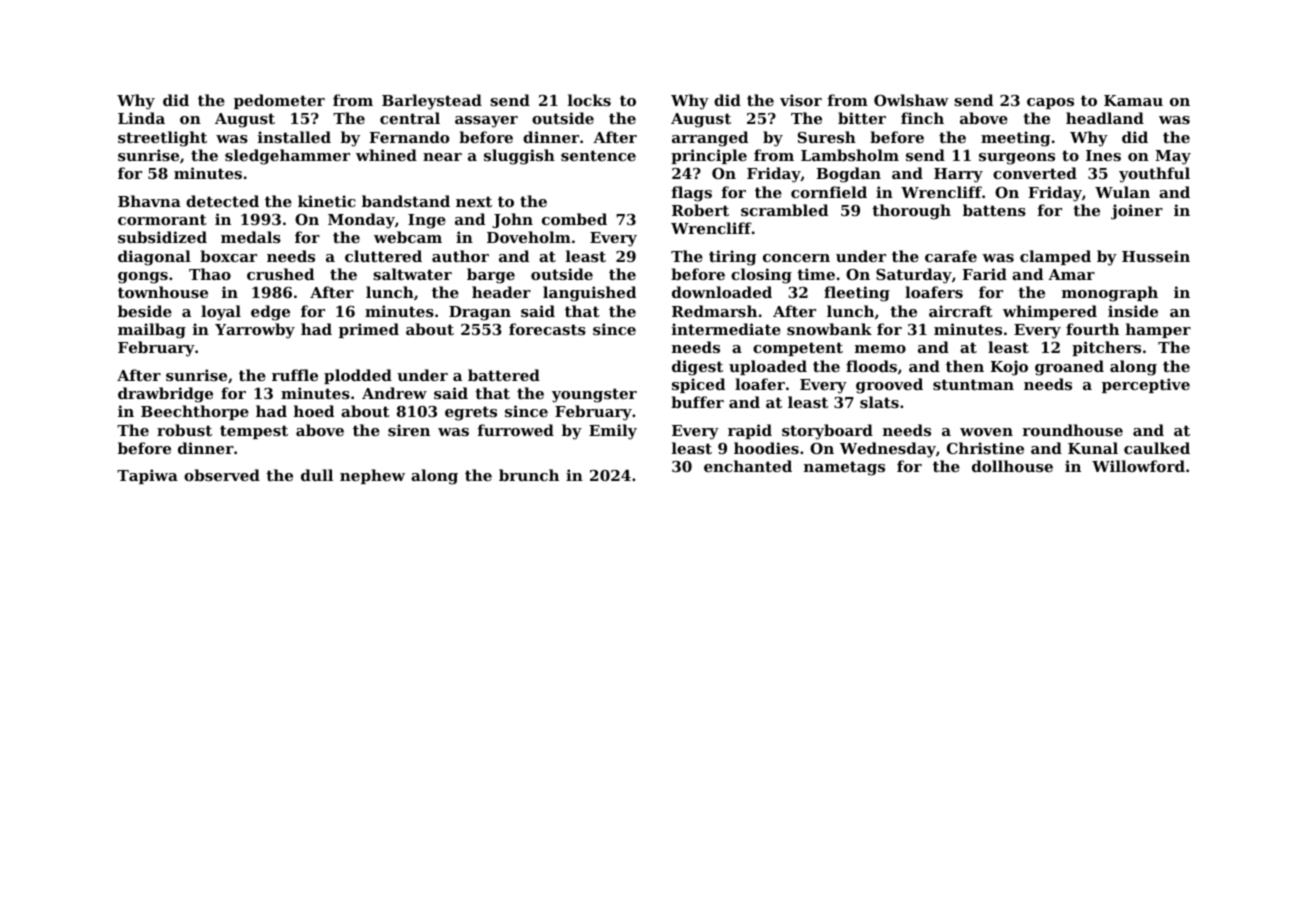 This screenshot has width=1308, height=924. What do you see at coordinates (732, 258) in the screenshot?
I see `tiring` at bounding box center [732, 258].
